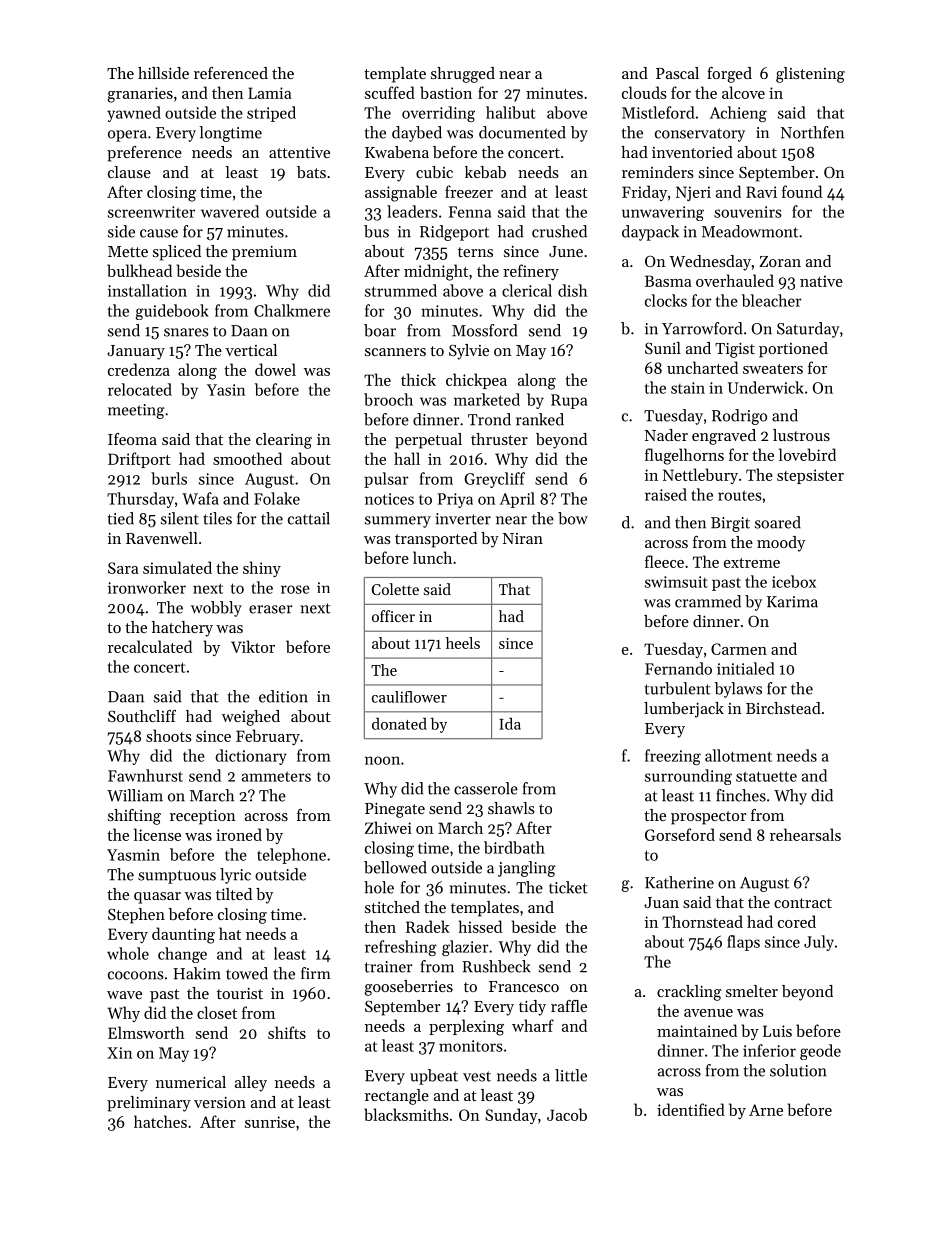  What do you see at coordinates (226, 390) in the screenshot?
I see `Yasin` at bounding box center [226, 390].
